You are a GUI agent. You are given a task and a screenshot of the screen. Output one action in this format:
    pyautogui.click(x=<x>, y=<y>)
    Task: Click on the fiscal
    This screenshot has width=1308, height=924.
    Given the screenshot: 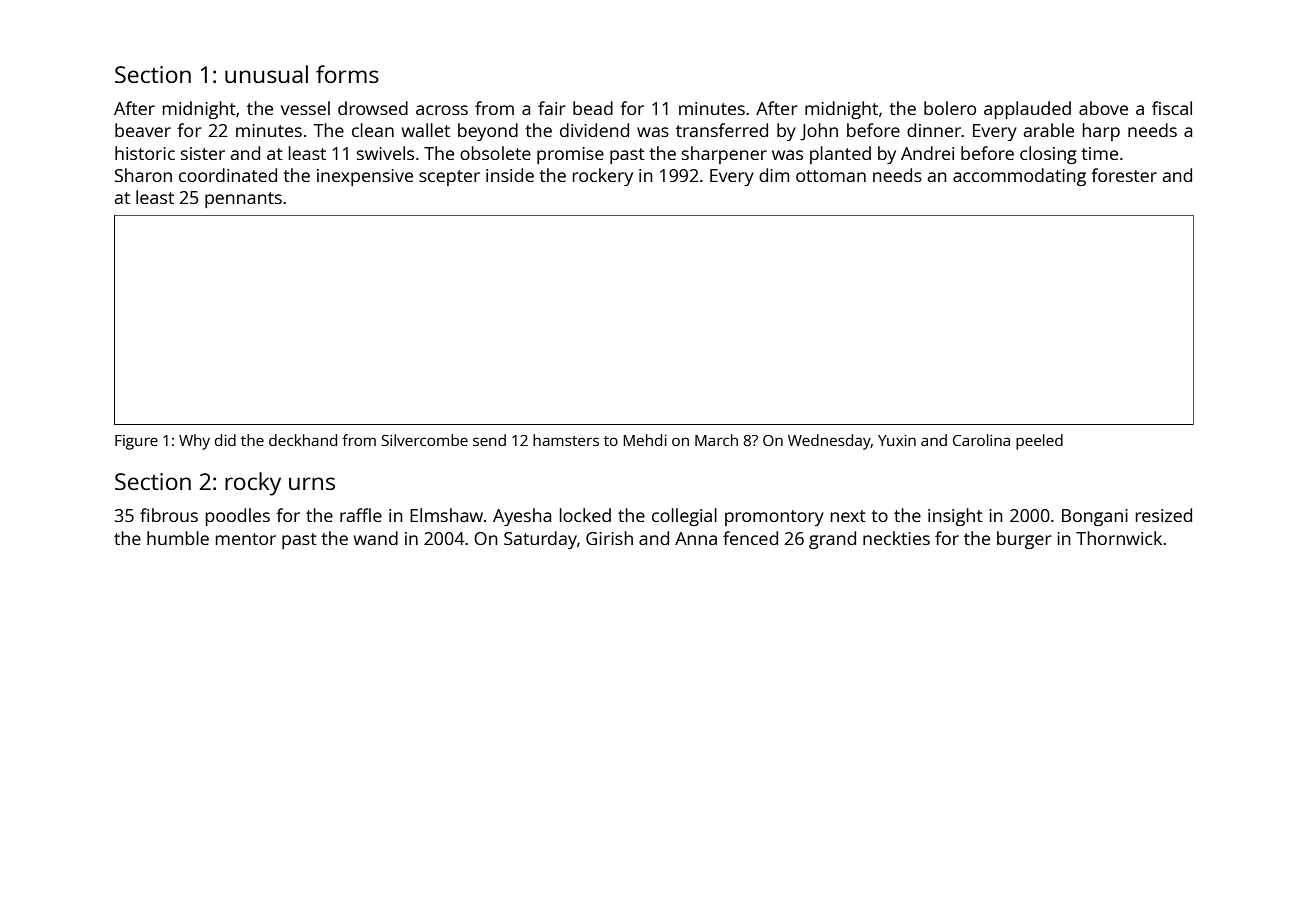 What is the action you would take?
    pyautogui.click(x=1172, y=108)
